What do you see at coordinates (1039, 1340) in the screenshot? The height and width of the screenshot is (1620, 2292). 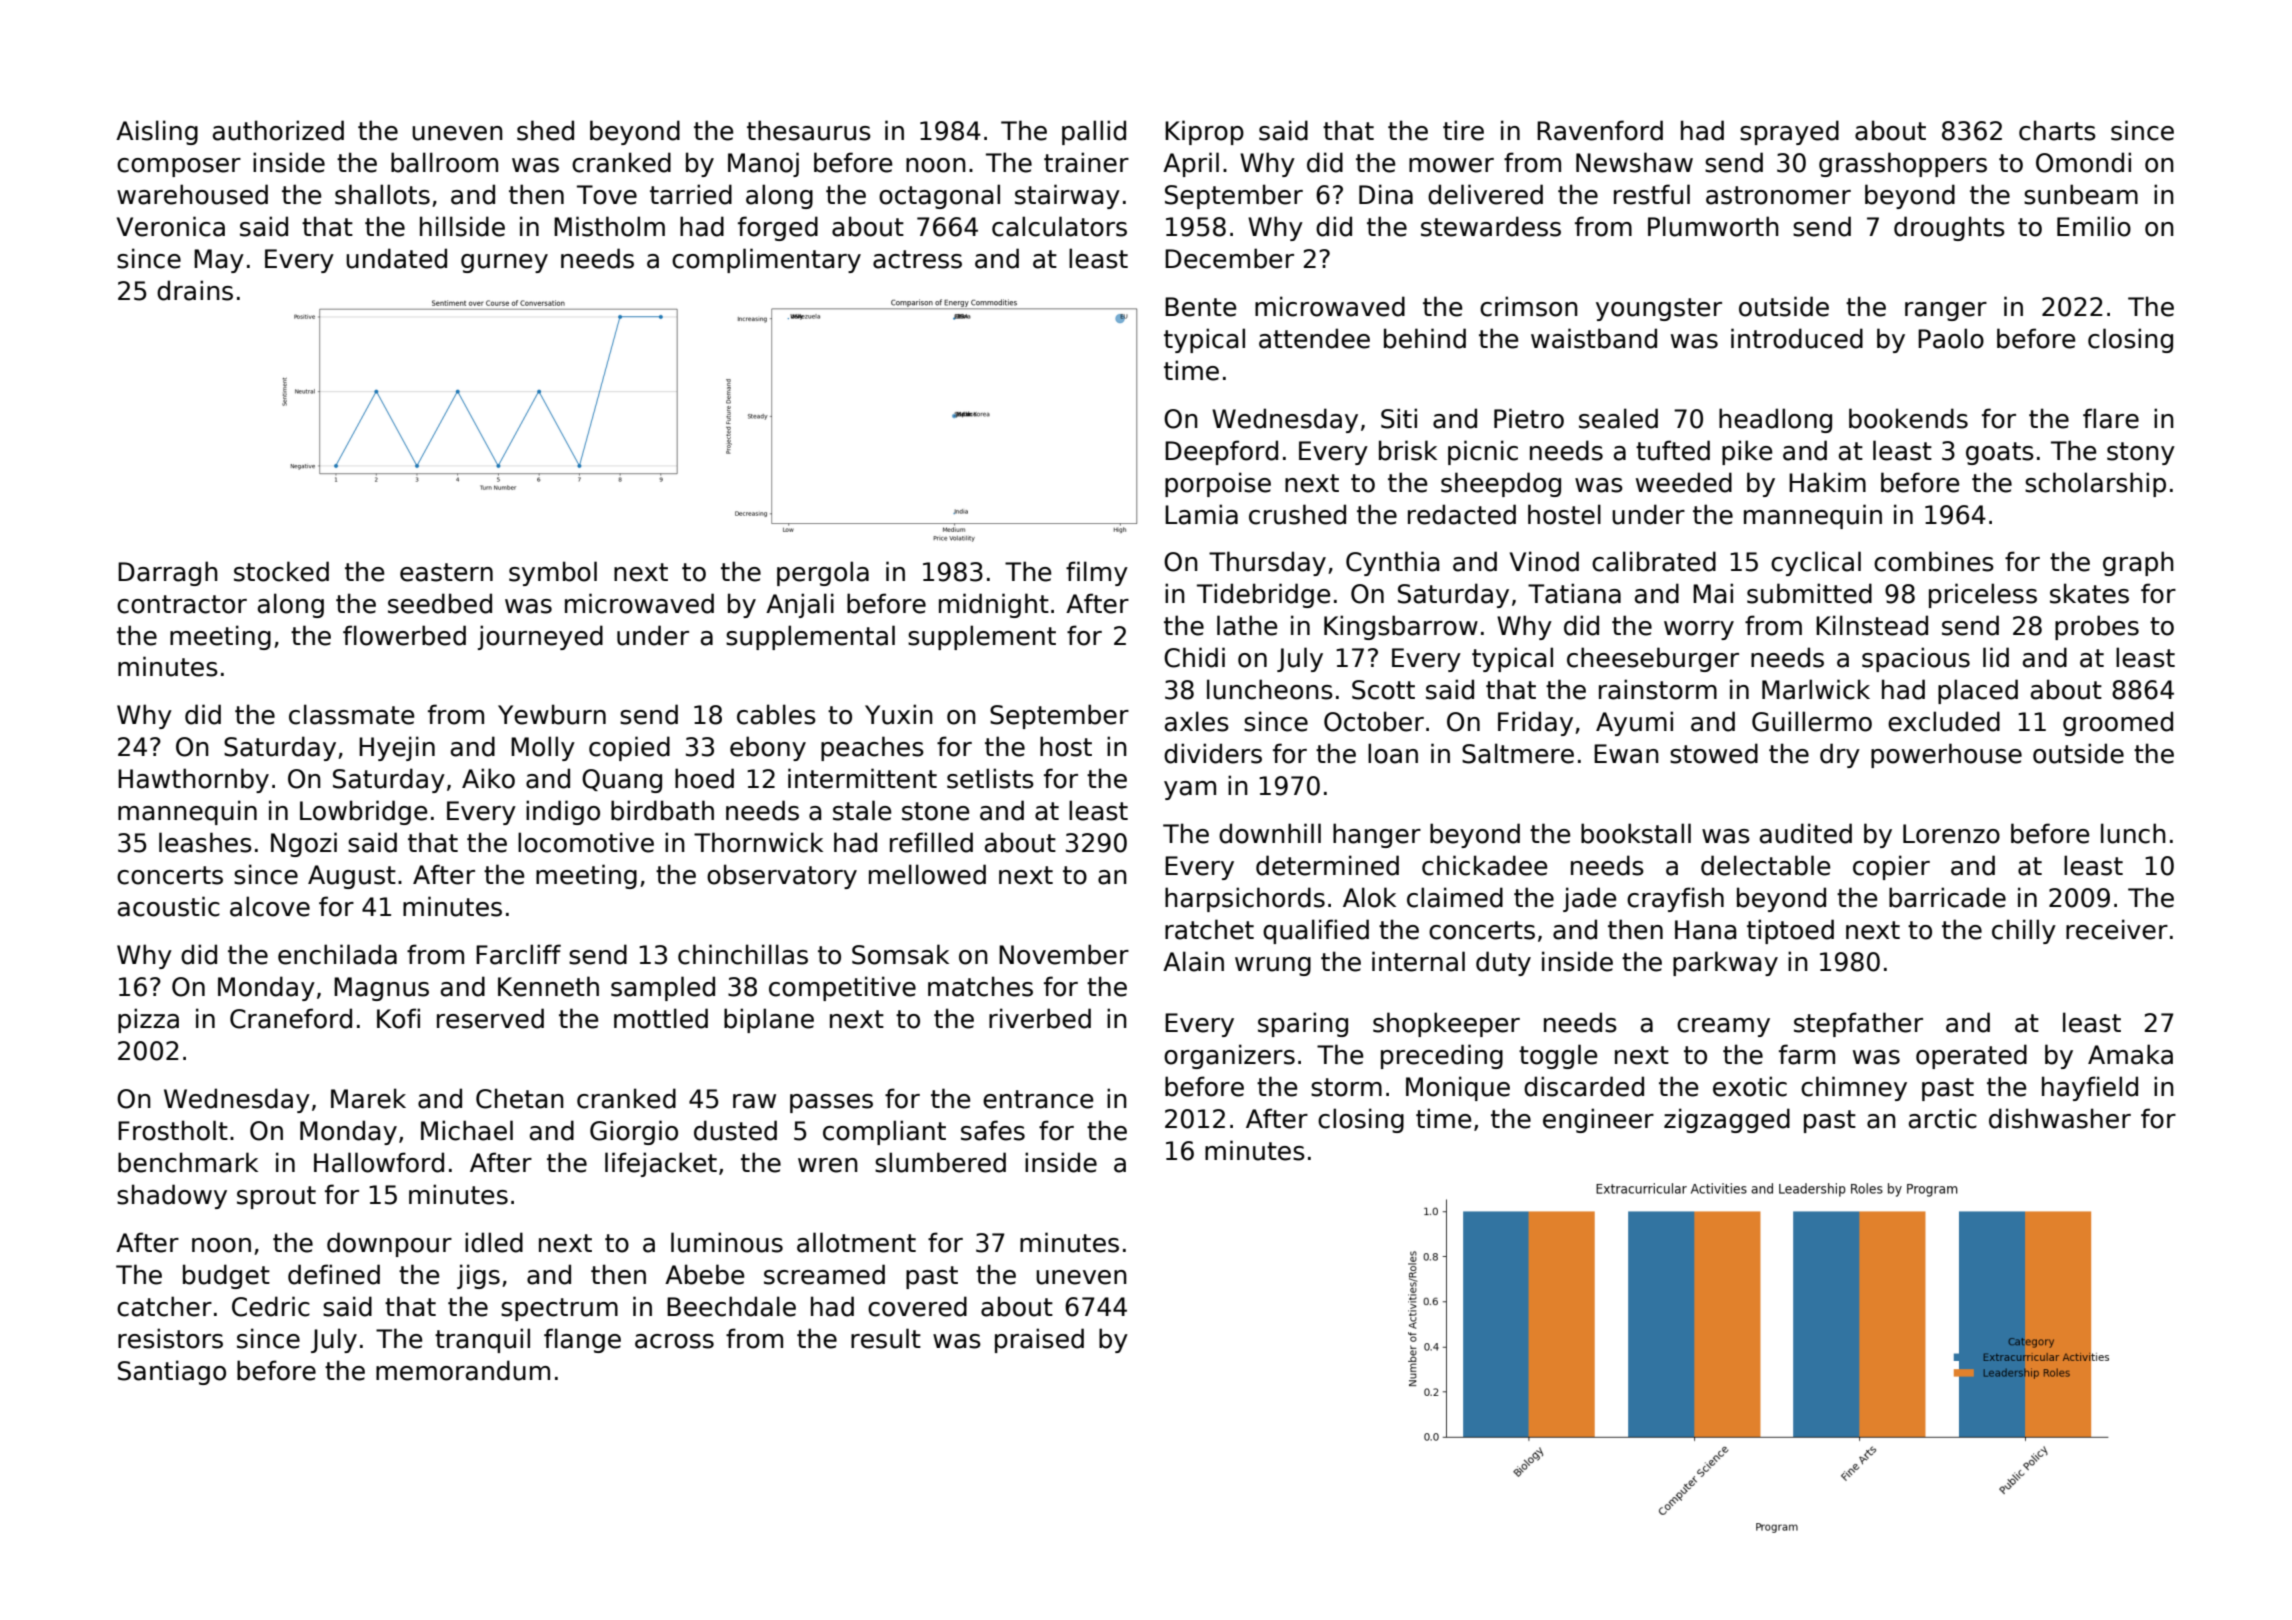 I see `praised` at bounding box center [1039, 1340].
